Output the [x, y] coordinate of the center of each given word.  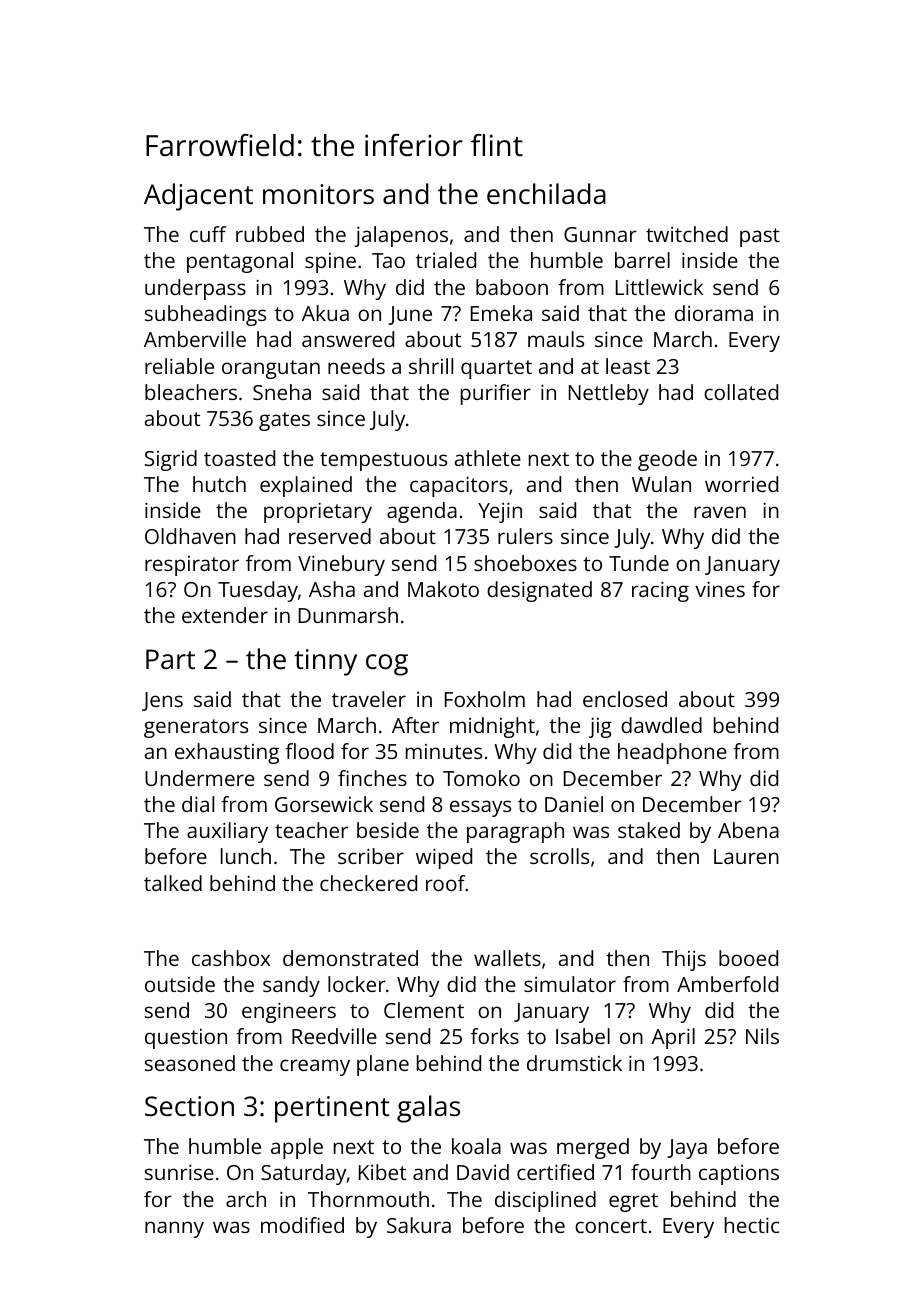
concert [611, 1226]
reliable [179, 366]
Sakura [419, 1225]
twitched [687, 234]
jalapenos [401, 236]
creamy [315, 1067]
